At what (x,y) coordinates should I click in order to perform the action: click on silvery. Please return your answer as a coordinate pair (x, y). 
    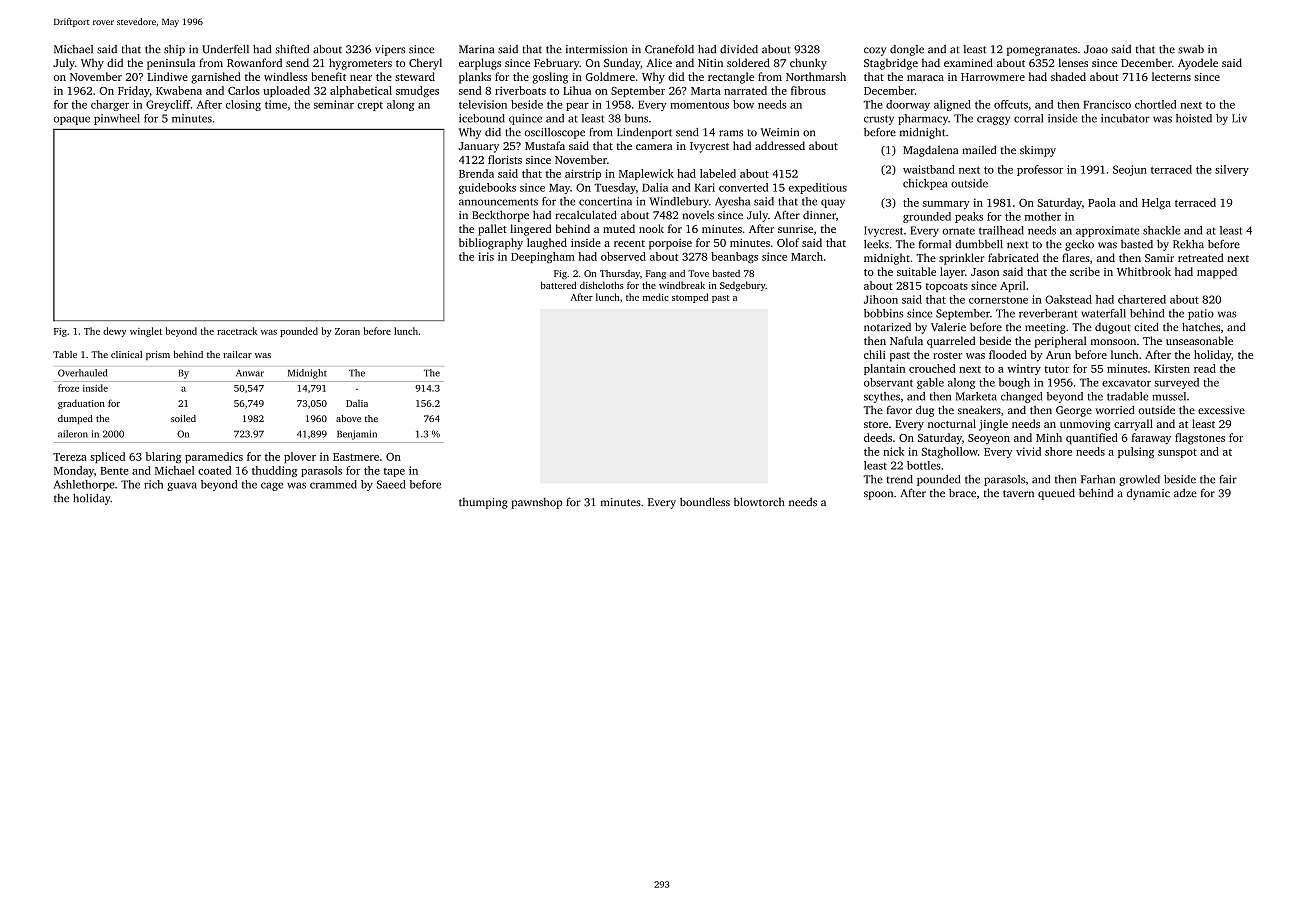
    Looking at the image, I should click on (1232, 170).
